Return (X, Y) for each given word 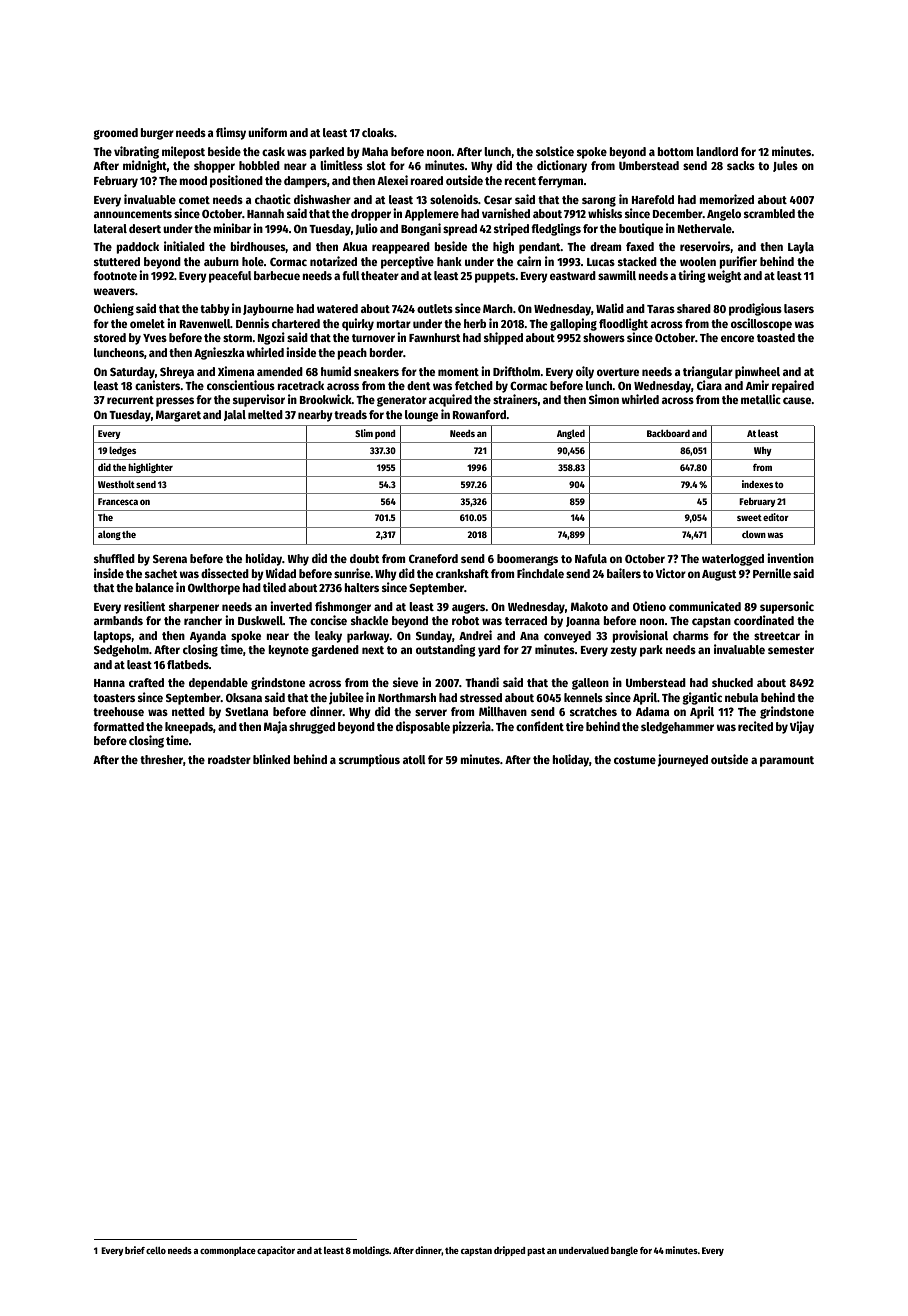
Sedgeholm (121, 651)
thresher (161, 759)
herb (475, 323)
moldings (371, 1251)
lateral (110, 228)
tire (575, 726)
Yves (155, 338)
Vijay (802, 727)
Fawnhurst (435, 337)
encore (737, 338)
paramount (787, 761)
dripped (509, 1251)
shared (694, 308)
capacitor (276, 1251)
